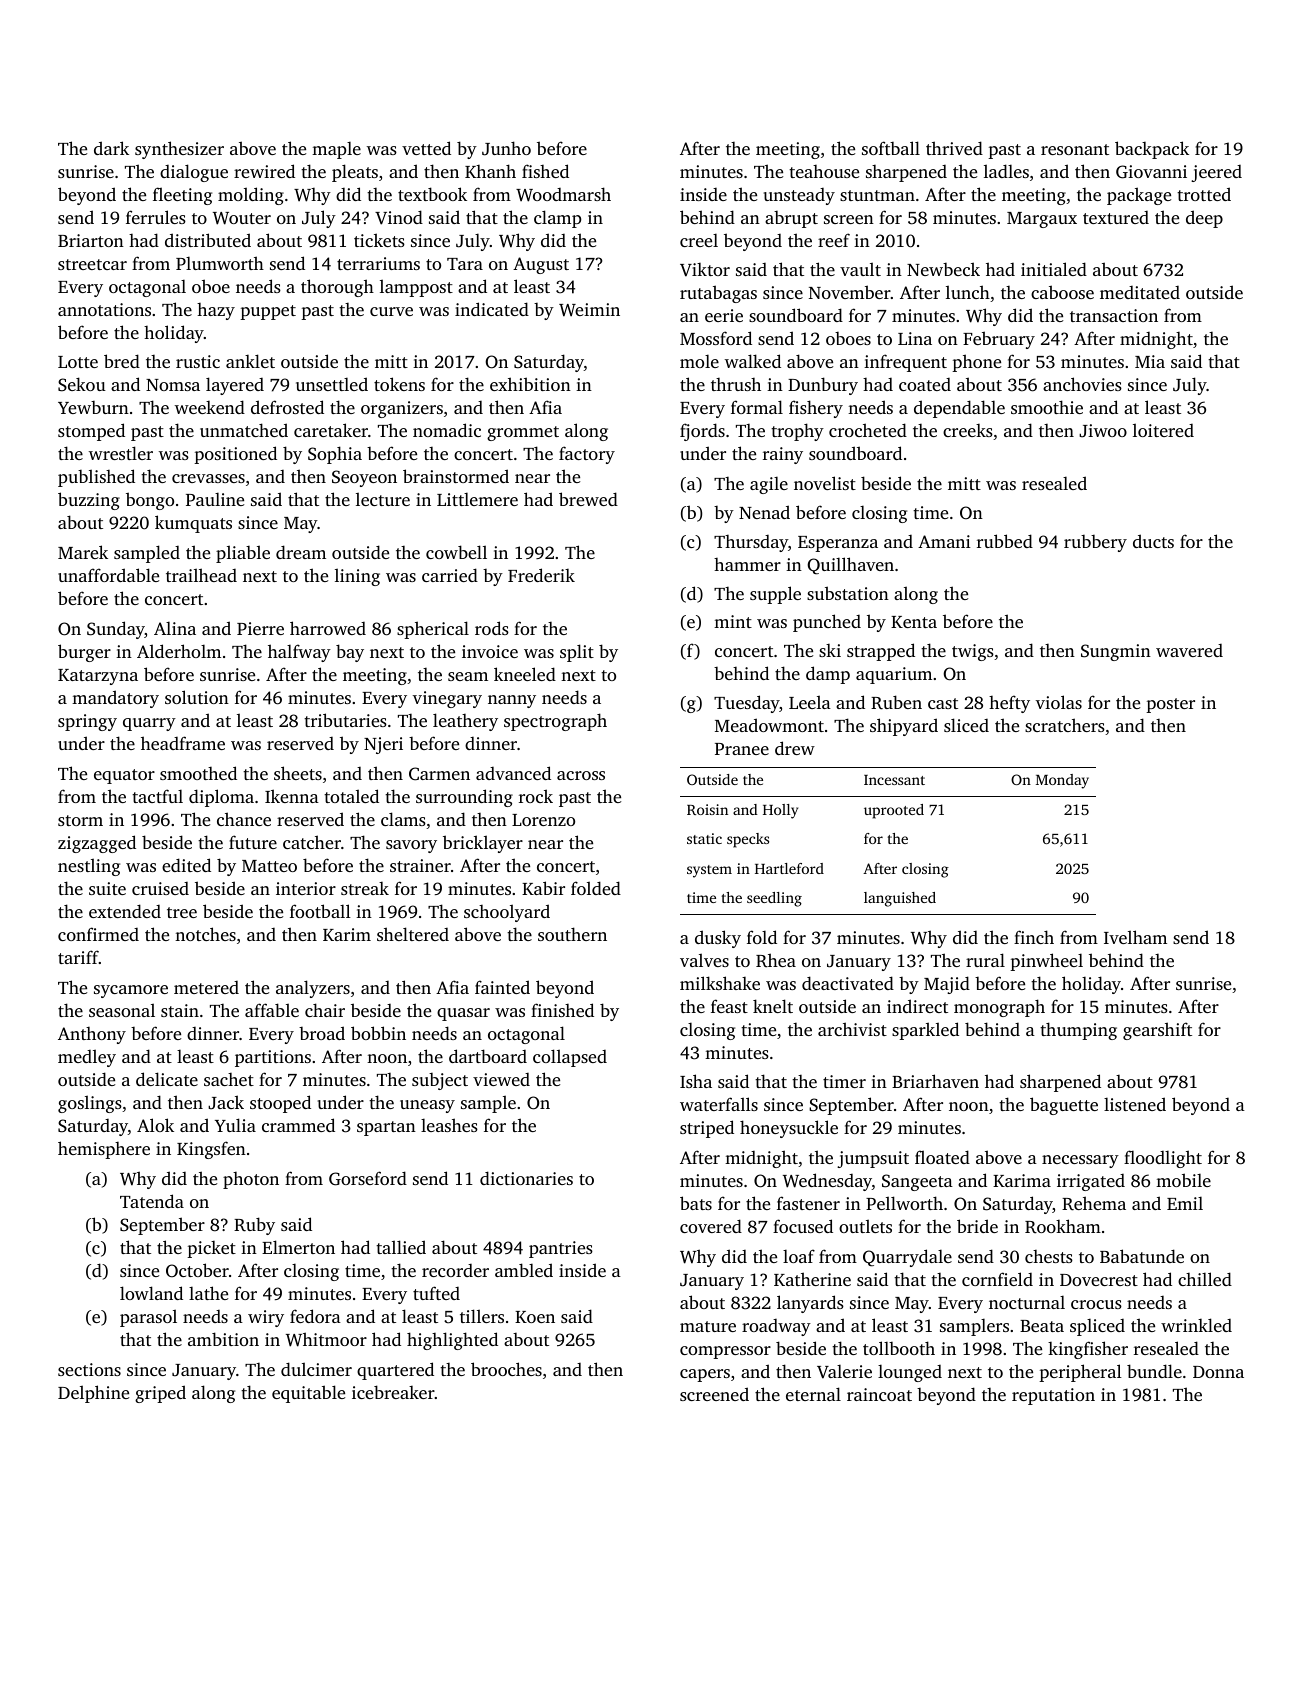 This page has height=1687, width=1304. Describe the element at coordinates (776, 960) in the page. I see `Rhea` at that location.
